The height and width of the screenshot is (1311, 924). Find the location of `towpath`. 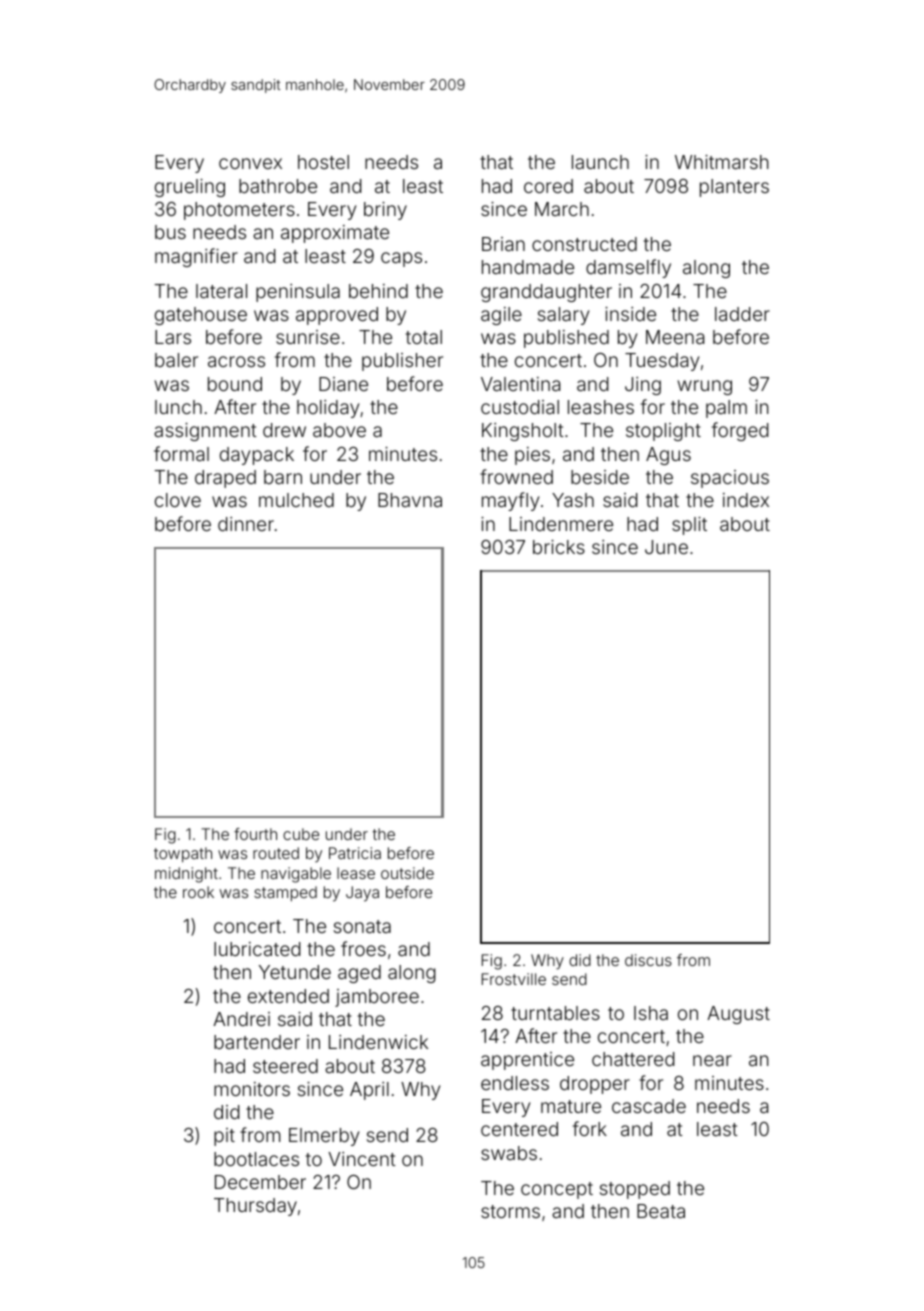

towpath is located at coordinates (183, 854).
